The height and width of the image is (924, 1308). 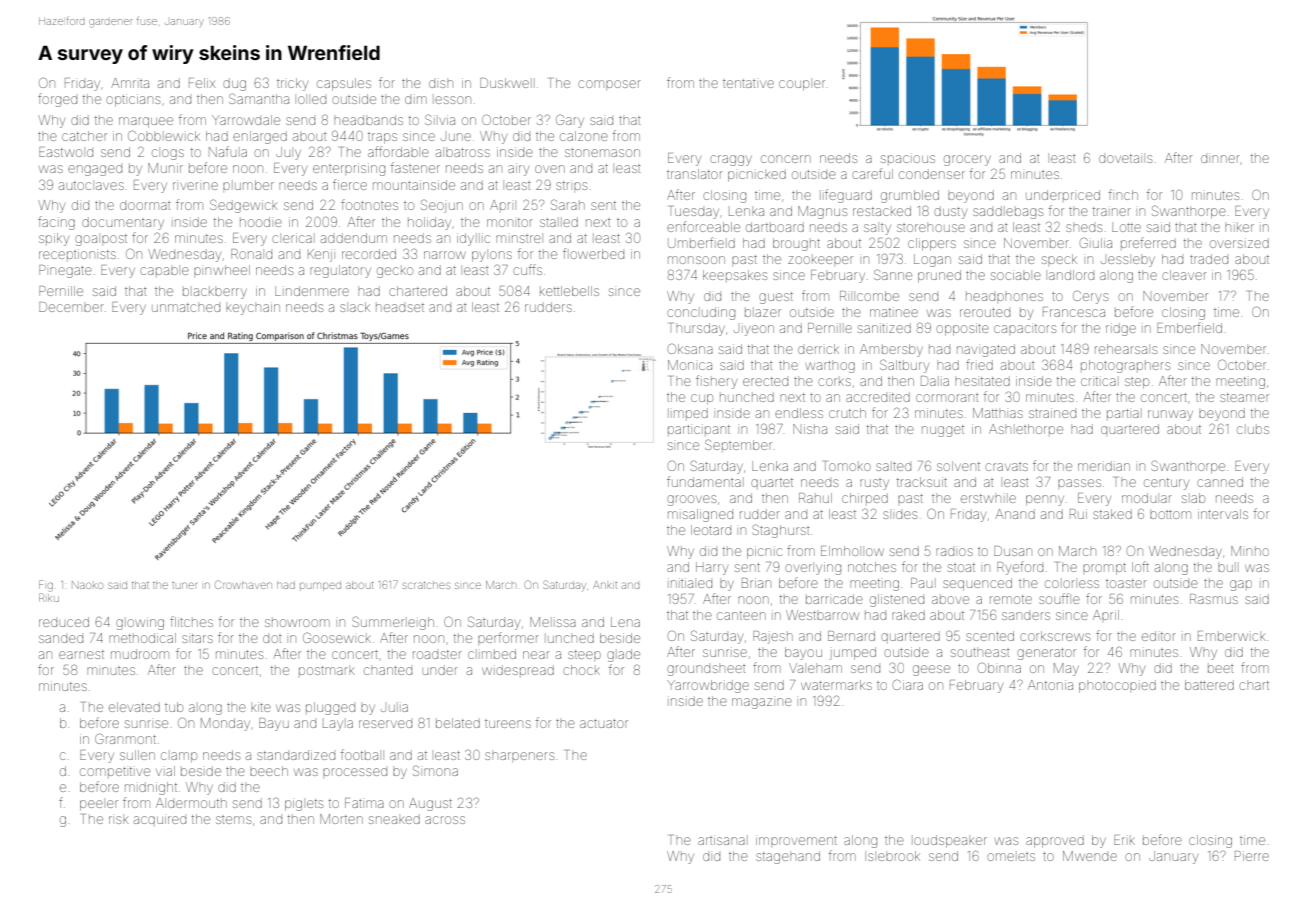 I want to click on peeler, so click(x=99, y=805).
